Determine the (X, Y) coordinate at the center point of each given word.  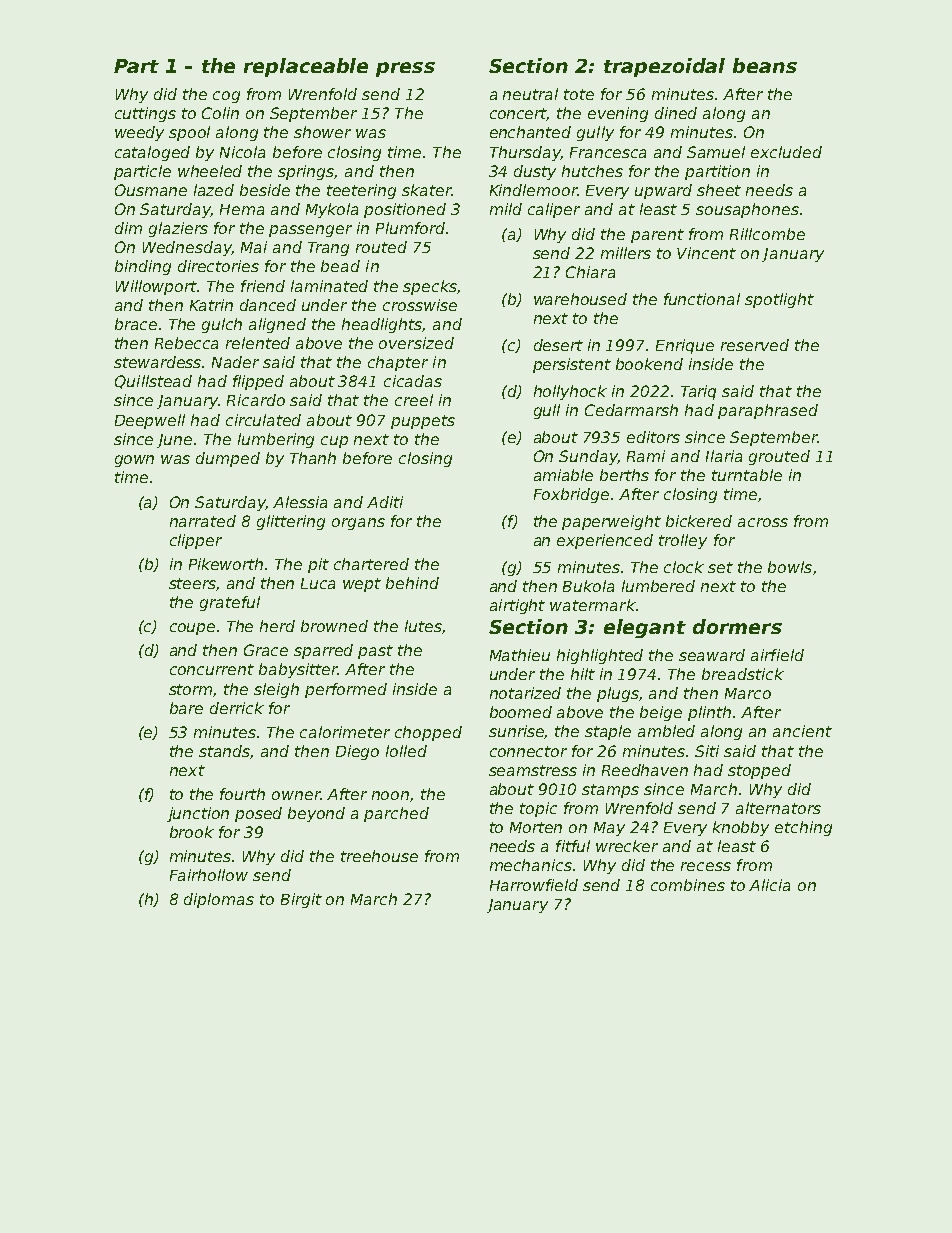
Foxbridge (571, 495)
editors (653, 437)
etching (803, 828)
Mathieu (520, 655)
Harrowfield (534, 885)
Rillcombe (767, 234)
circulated (263, 420)
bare (186, 708)
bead (340, 266)
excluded (786, 152)
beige (661, 713)
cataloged (152, 153)
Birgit (301, 900)
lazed (214, 190)
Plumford (410, 228)
